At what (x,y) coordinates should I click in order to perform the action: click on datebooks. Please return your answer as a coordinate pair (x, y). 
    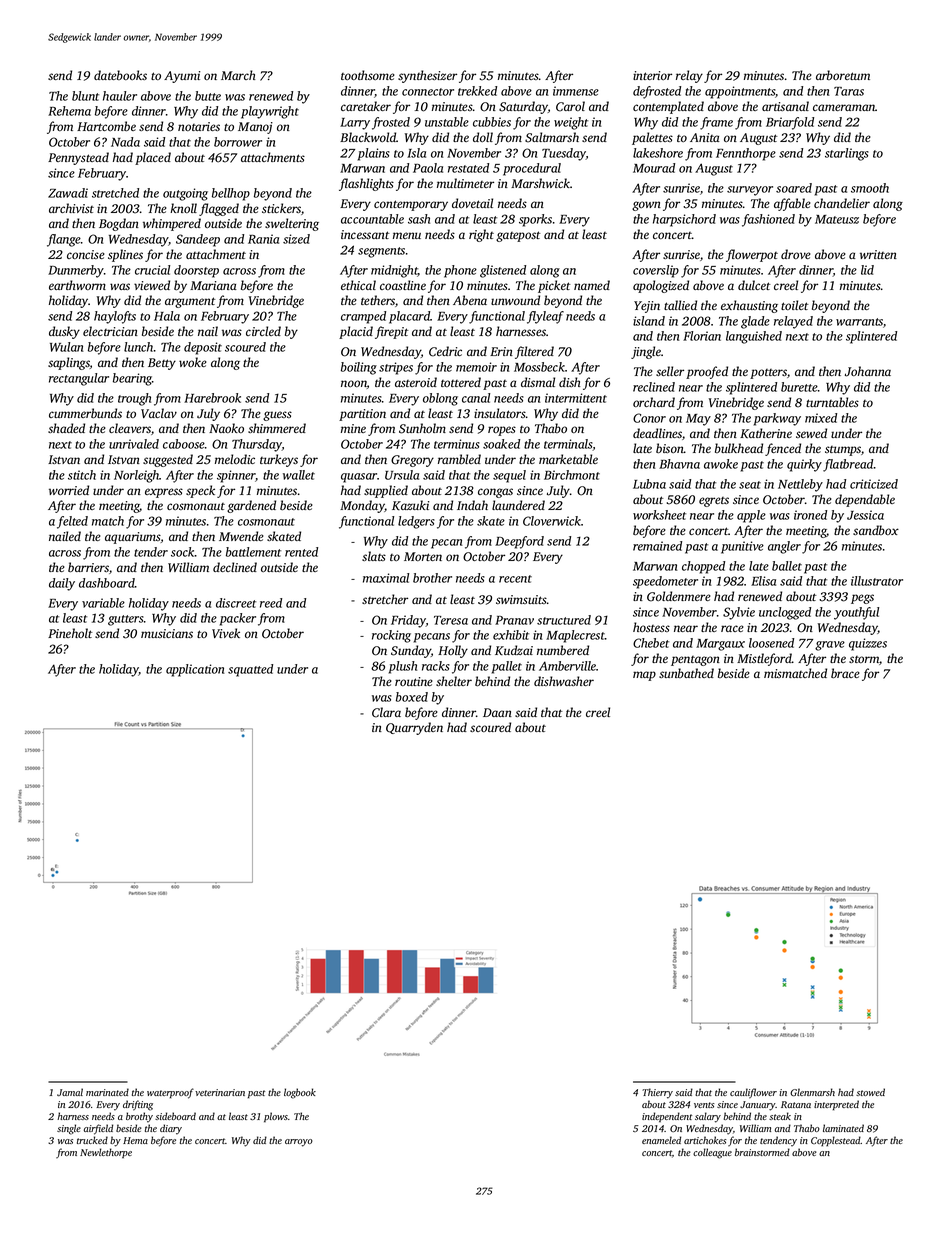
    Looking at the image, I should click on (120, 75).
